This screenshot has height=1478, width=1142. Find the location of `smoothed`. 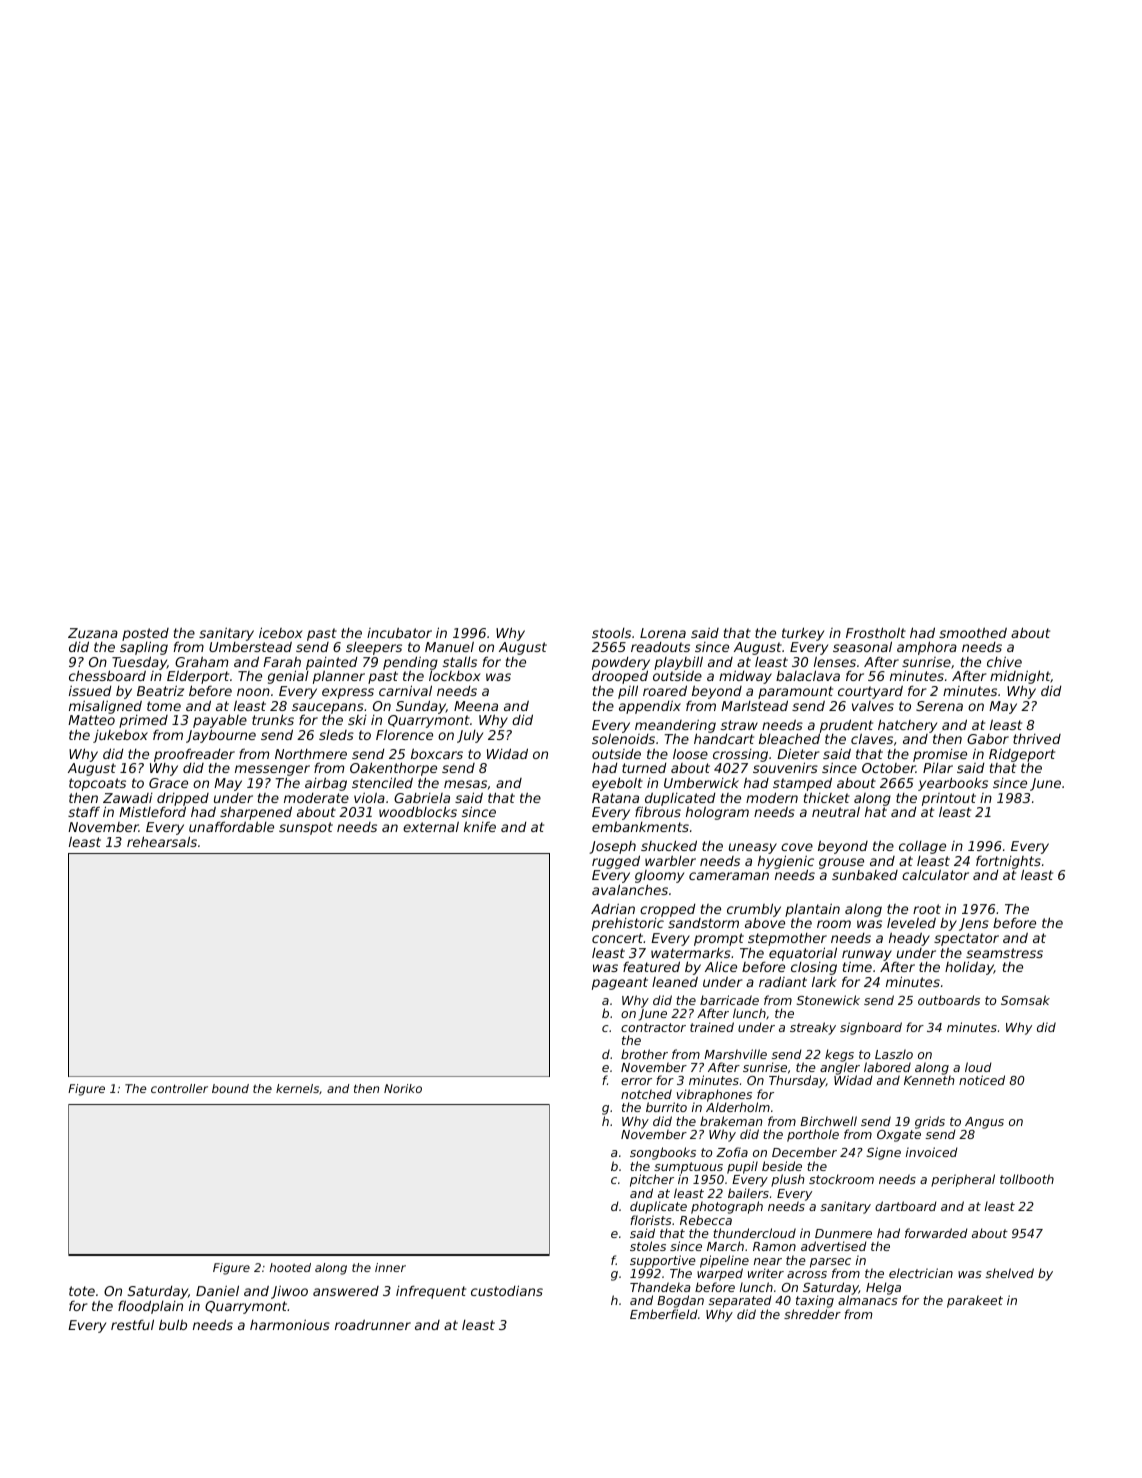

smoothed is located at coordinates (973, 632).
